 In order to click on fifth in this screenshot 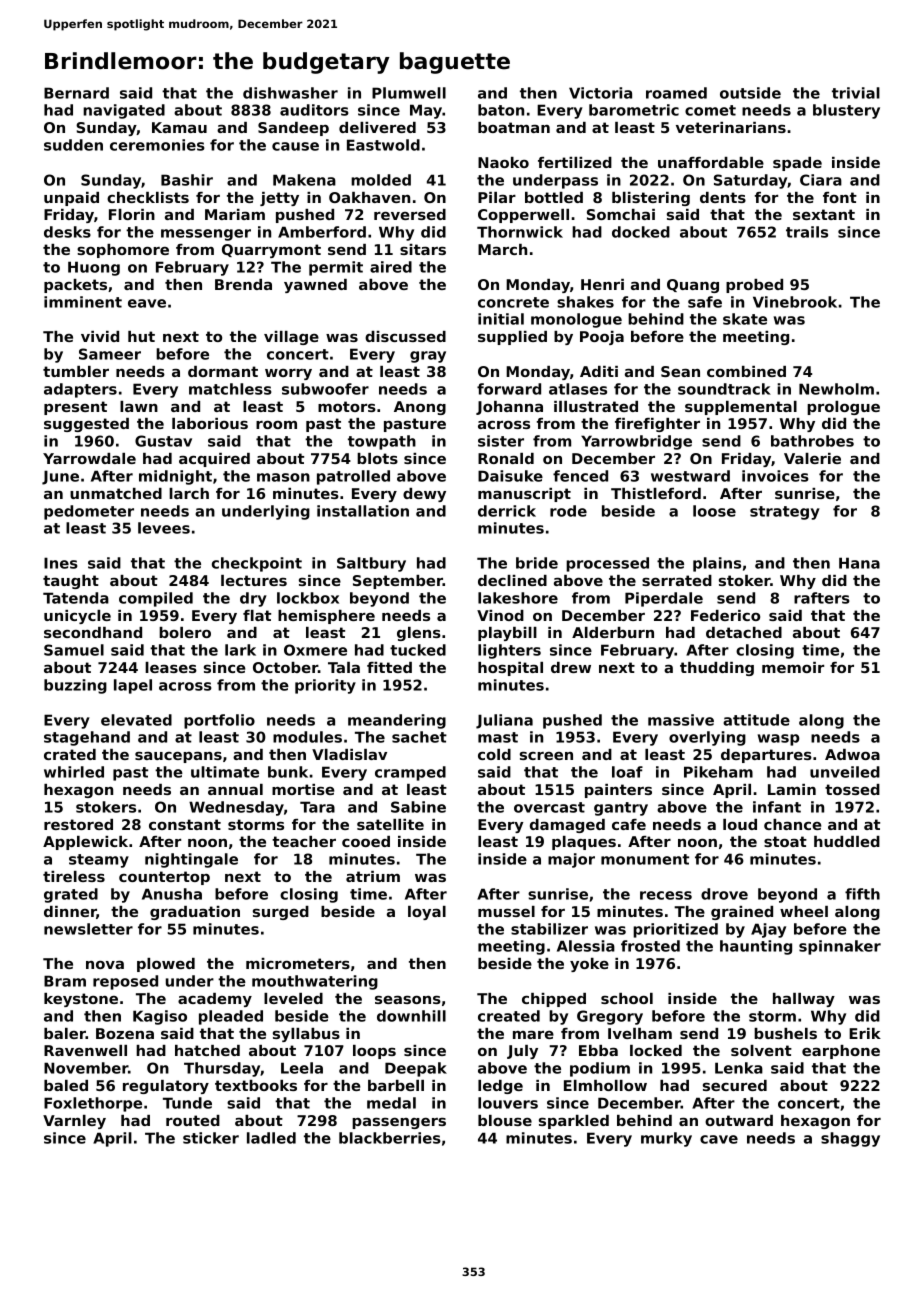, I will do `click(862, 894)`.
